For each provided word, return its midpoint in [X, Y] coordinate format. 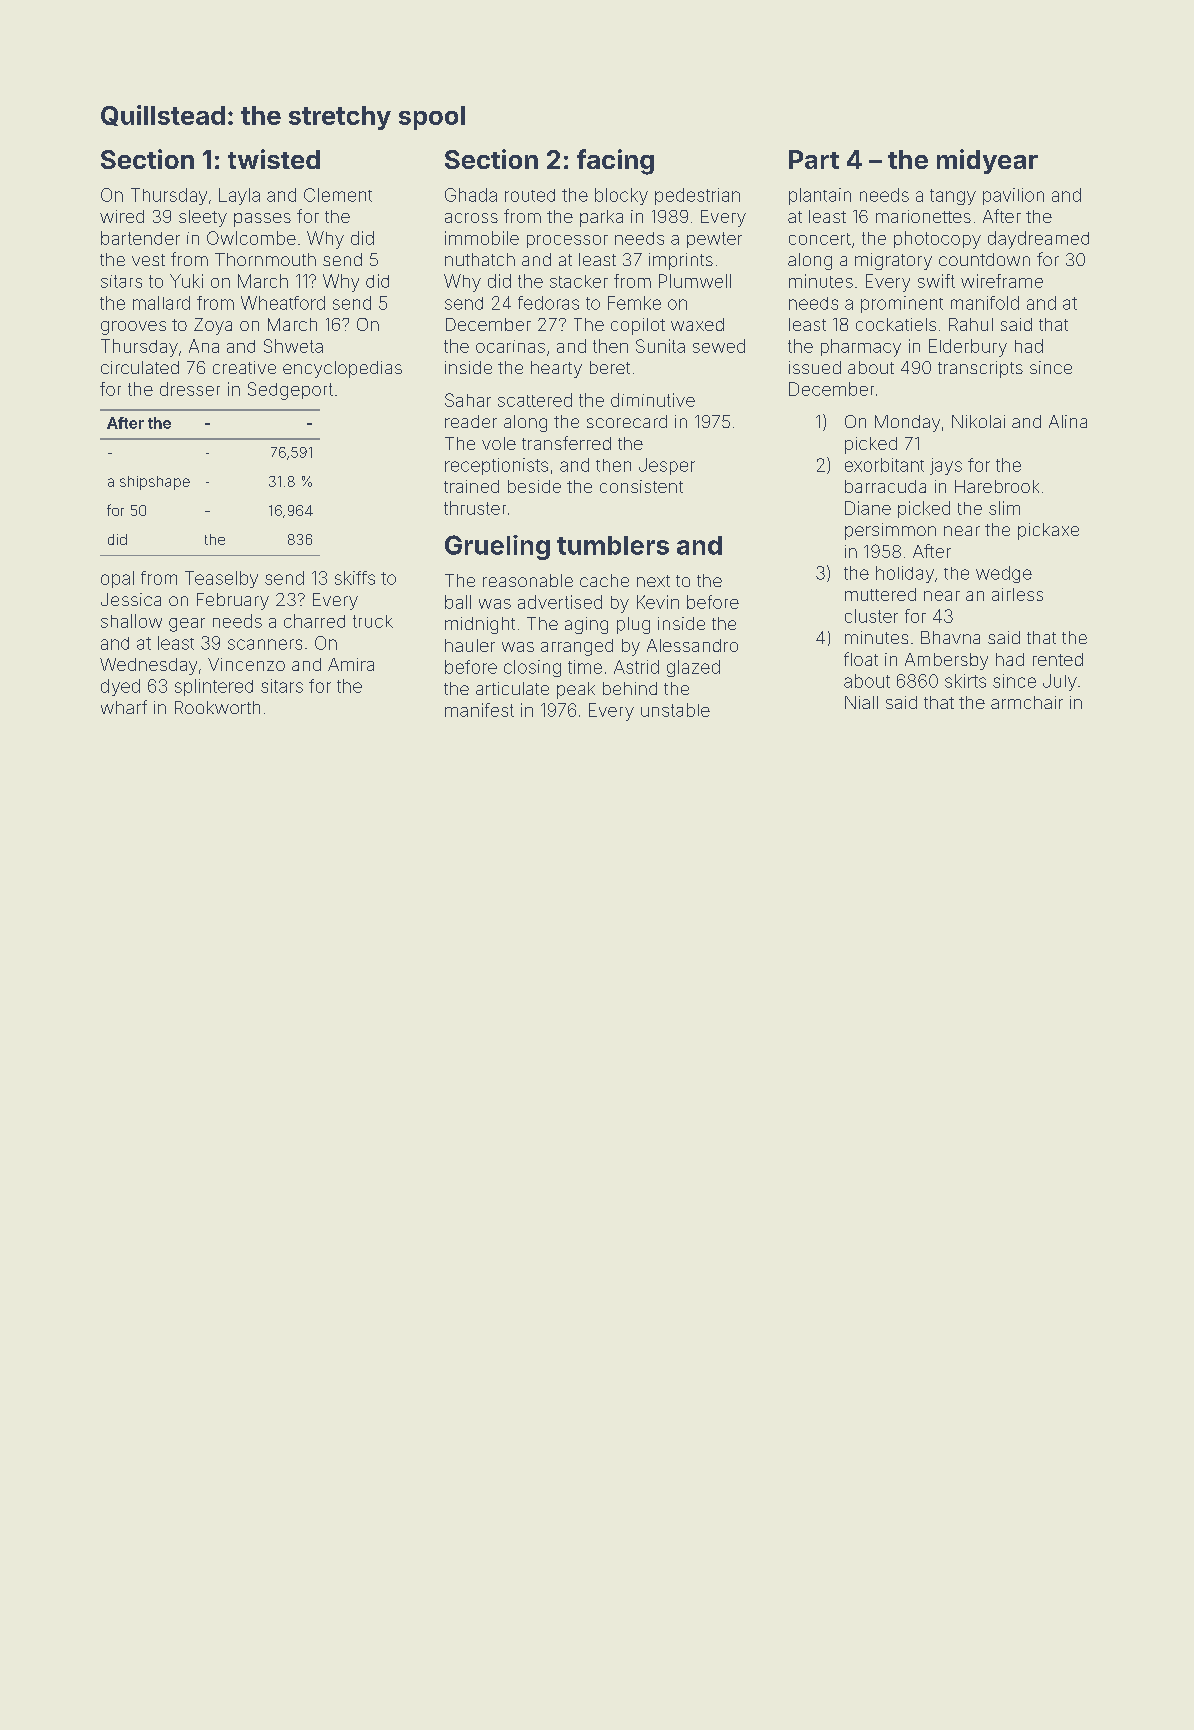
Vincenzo [246, 664]
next [653, 581]
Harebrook [997, 486]
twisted [274, 159]
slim [1004, 508]
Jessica [131, 599]
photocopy [937, 240]
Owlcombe [251, 238]
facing [615, 162]
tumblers [613, 545]
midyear [987, 161]
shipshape [155, 483]
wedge [1004, 574]
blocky [621, 196]
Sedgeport [290, 391]
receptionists [496, 466]
